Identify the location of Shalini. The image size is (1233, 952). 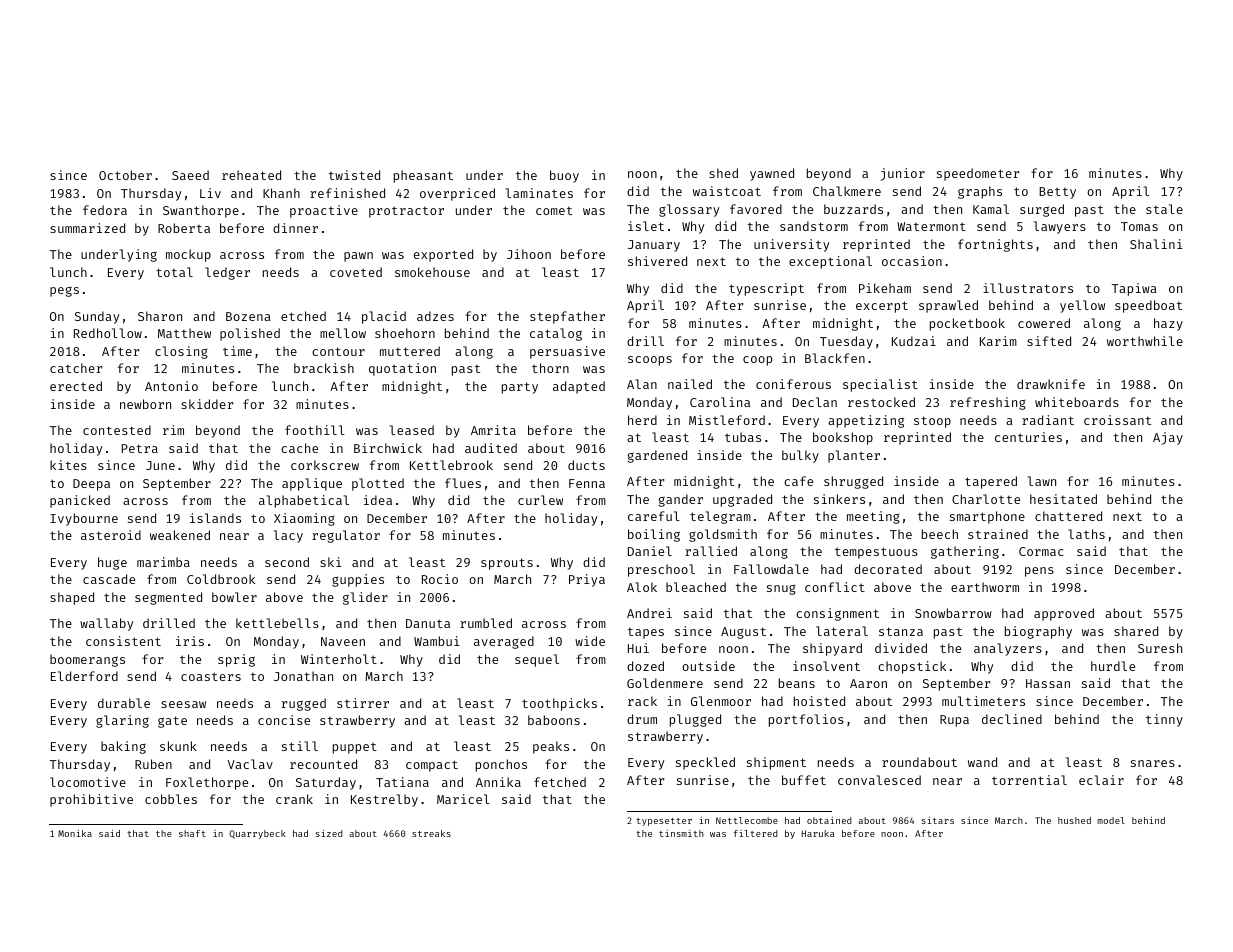
(1156, 244).
